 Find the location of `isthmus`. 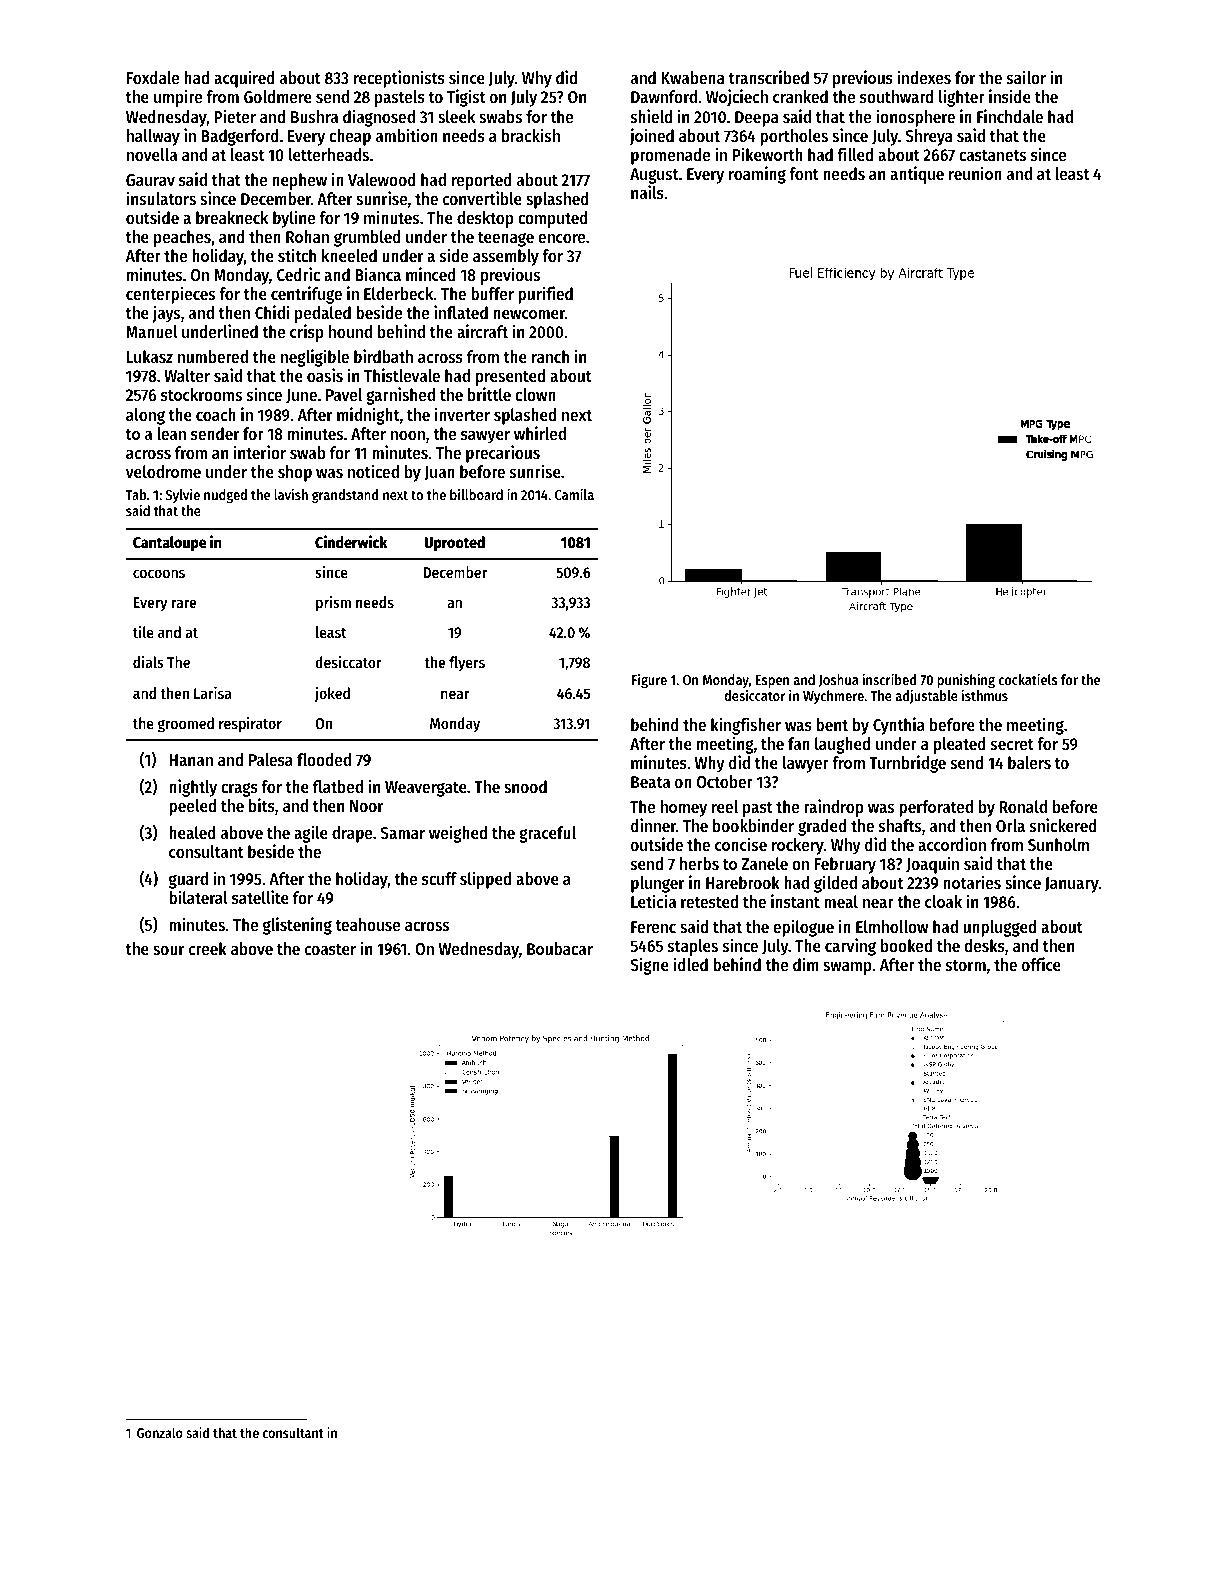

isthmus is located at coordinates (985, 695).
